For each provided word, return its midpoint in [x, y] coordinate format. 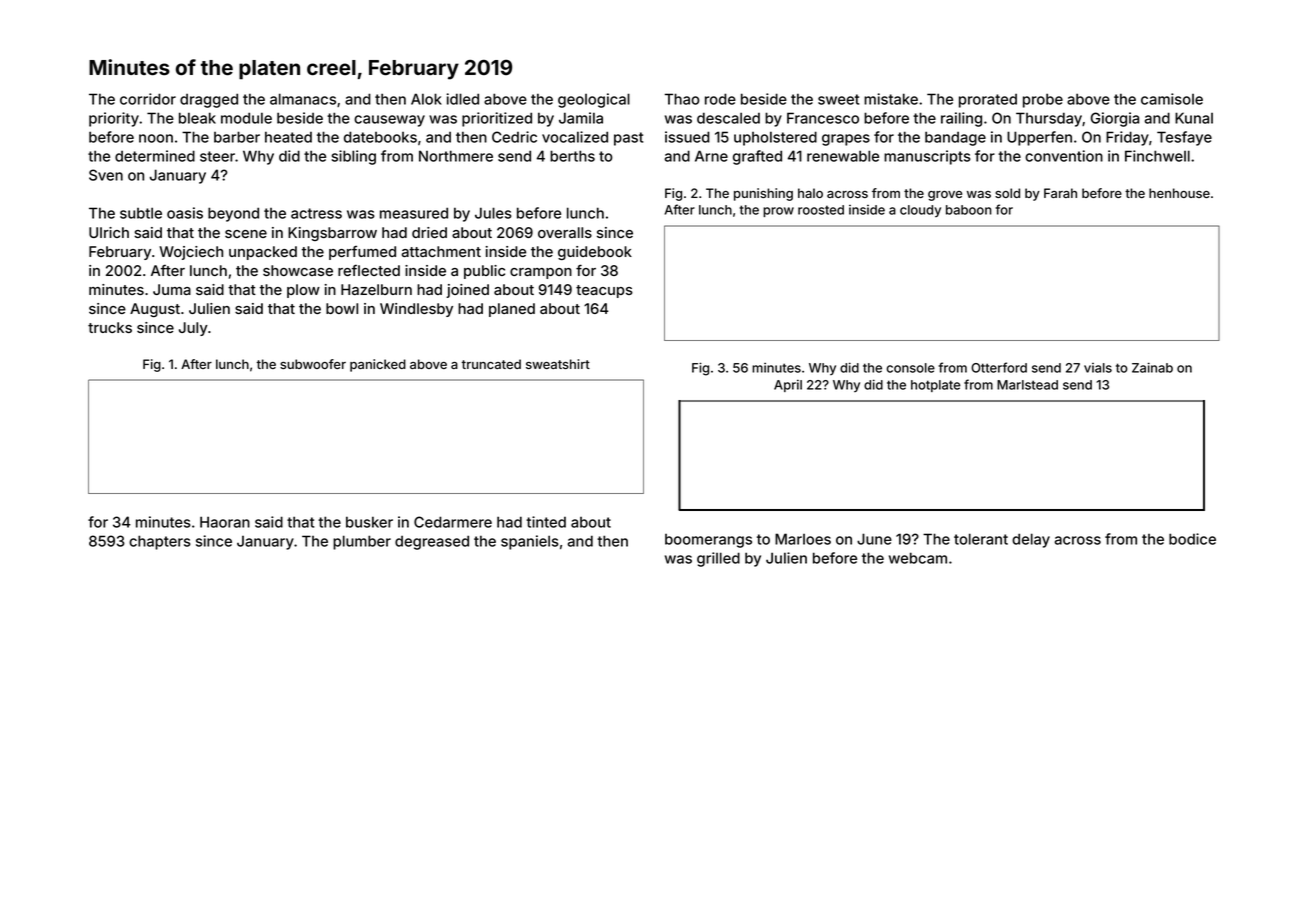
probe [1043, 100]
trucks [110, 327]
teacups [604, 291]
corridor [148, 99]
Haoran [225, 522]
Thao [682, 99]
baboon [969, 210]
